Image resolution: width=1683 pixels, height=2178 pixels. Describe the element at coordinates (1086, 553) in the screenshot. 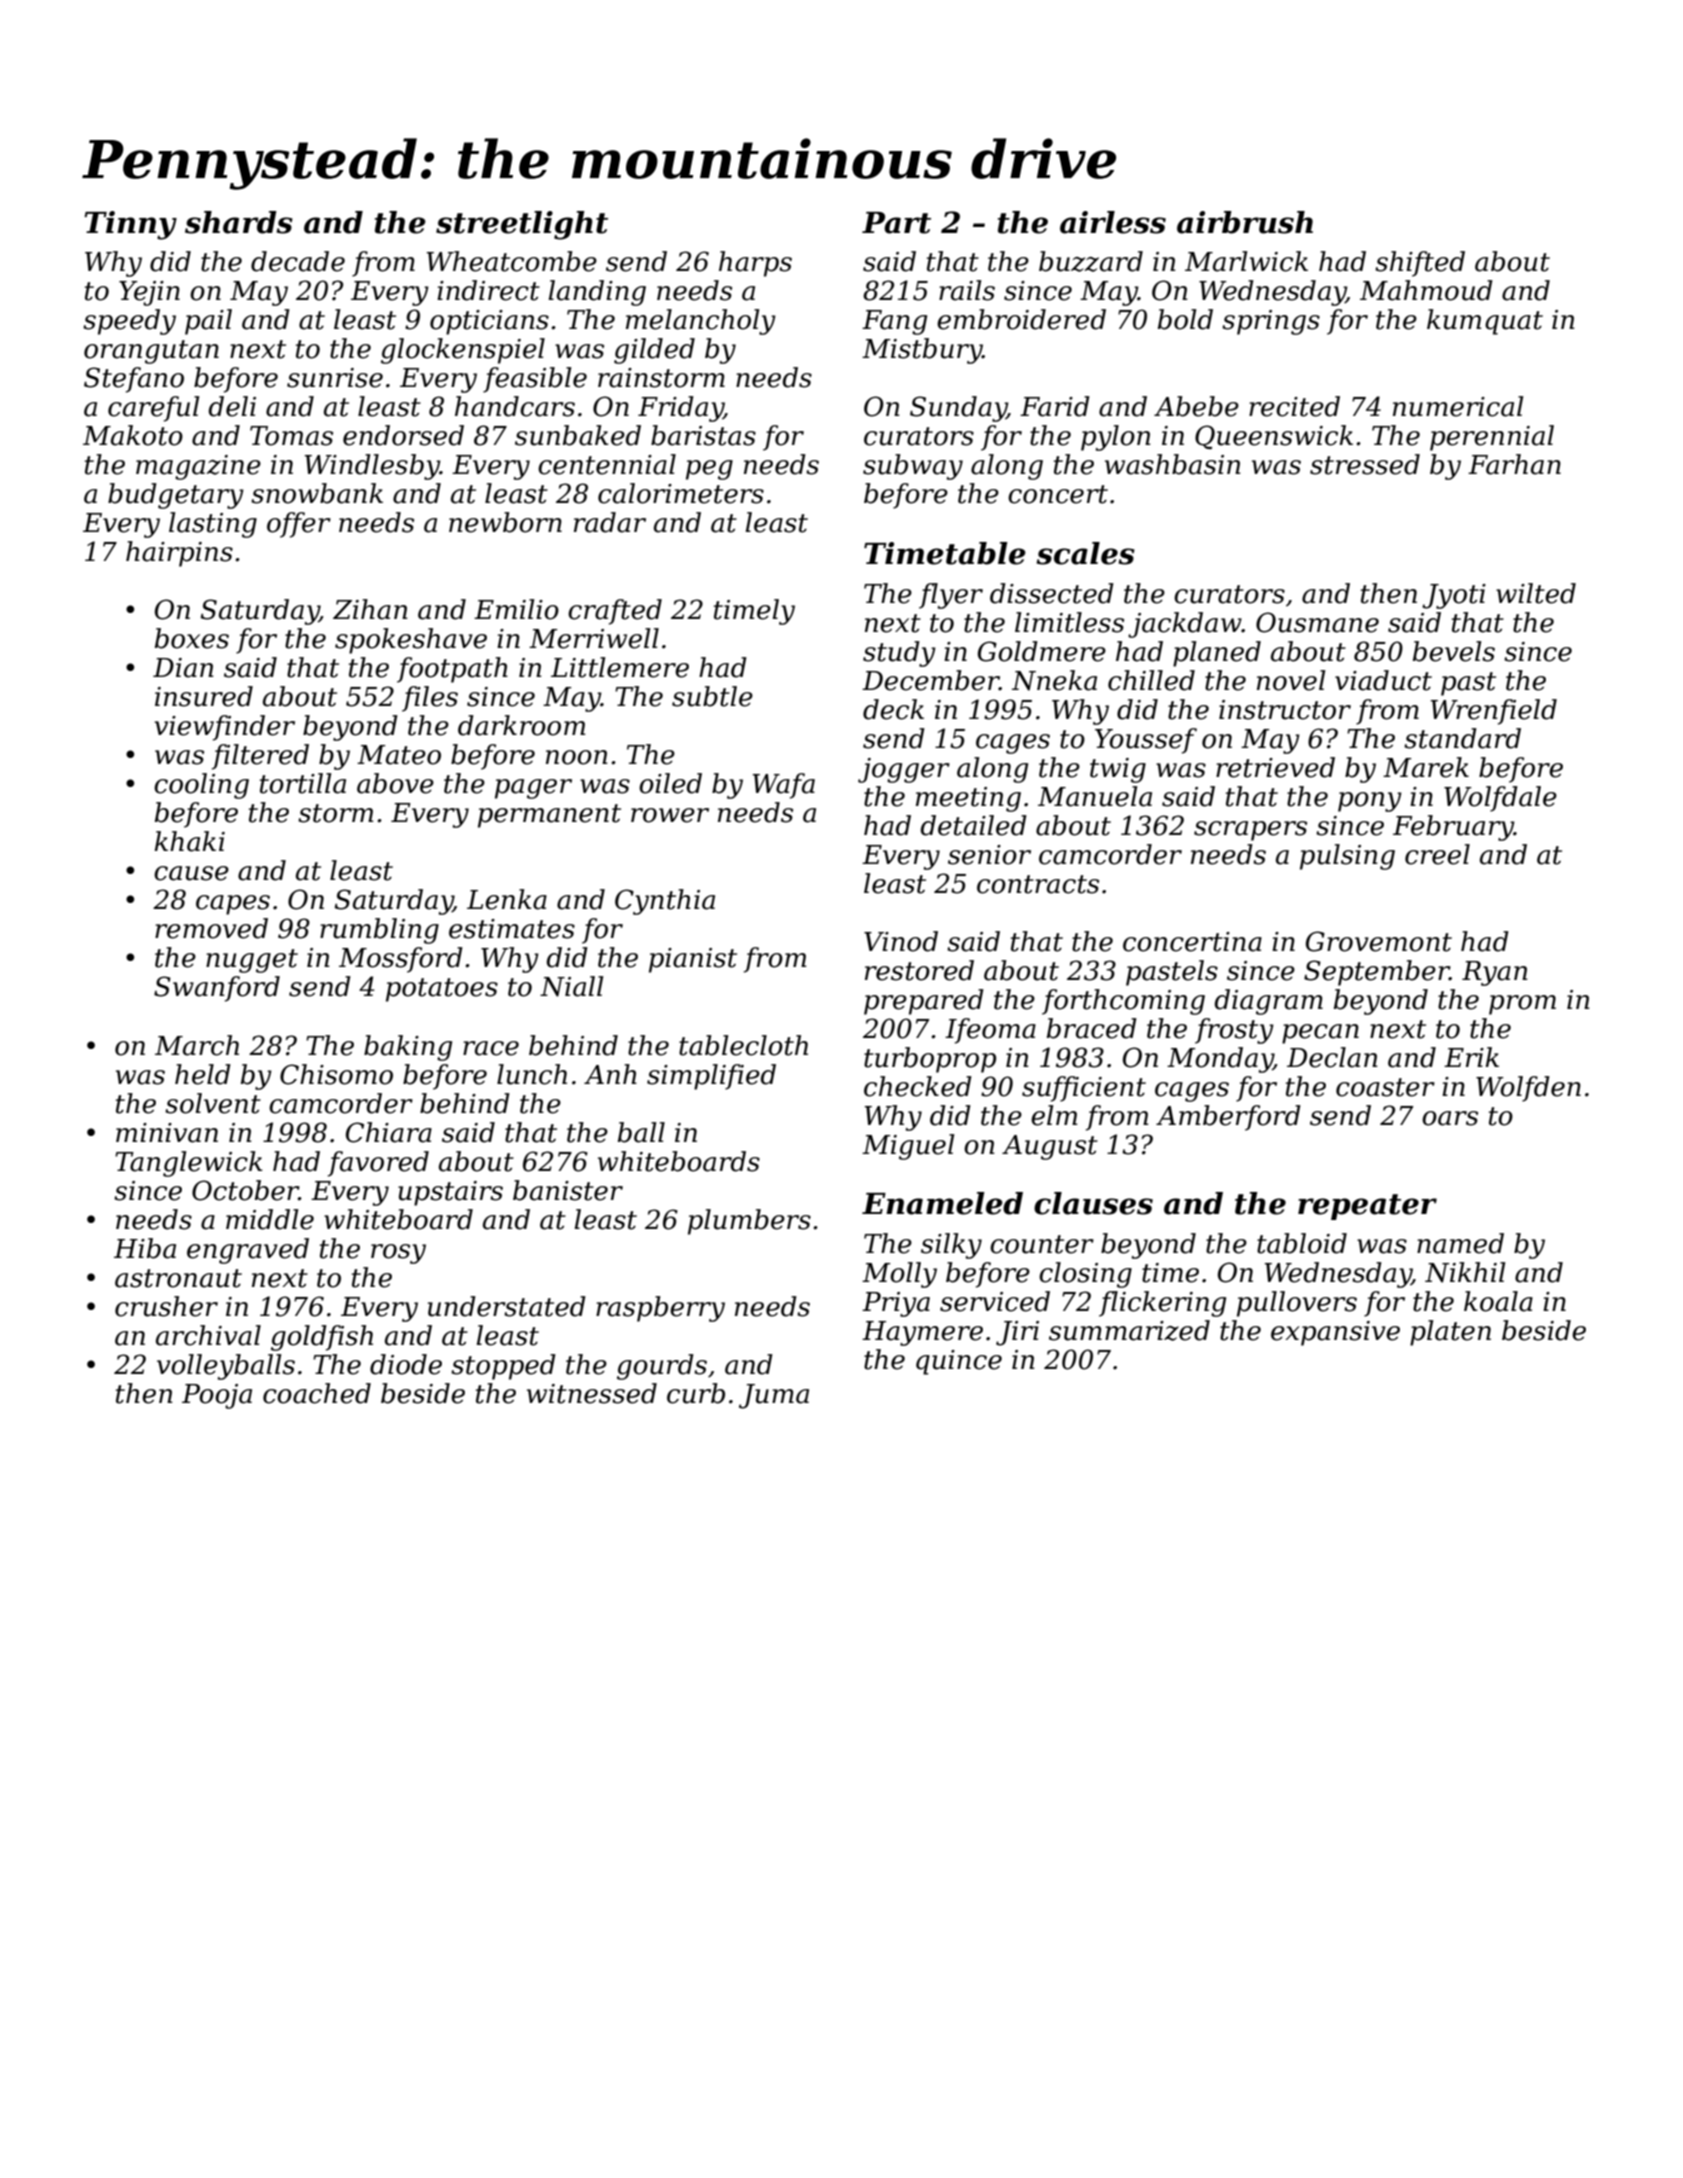

I see `scales` at that location.
